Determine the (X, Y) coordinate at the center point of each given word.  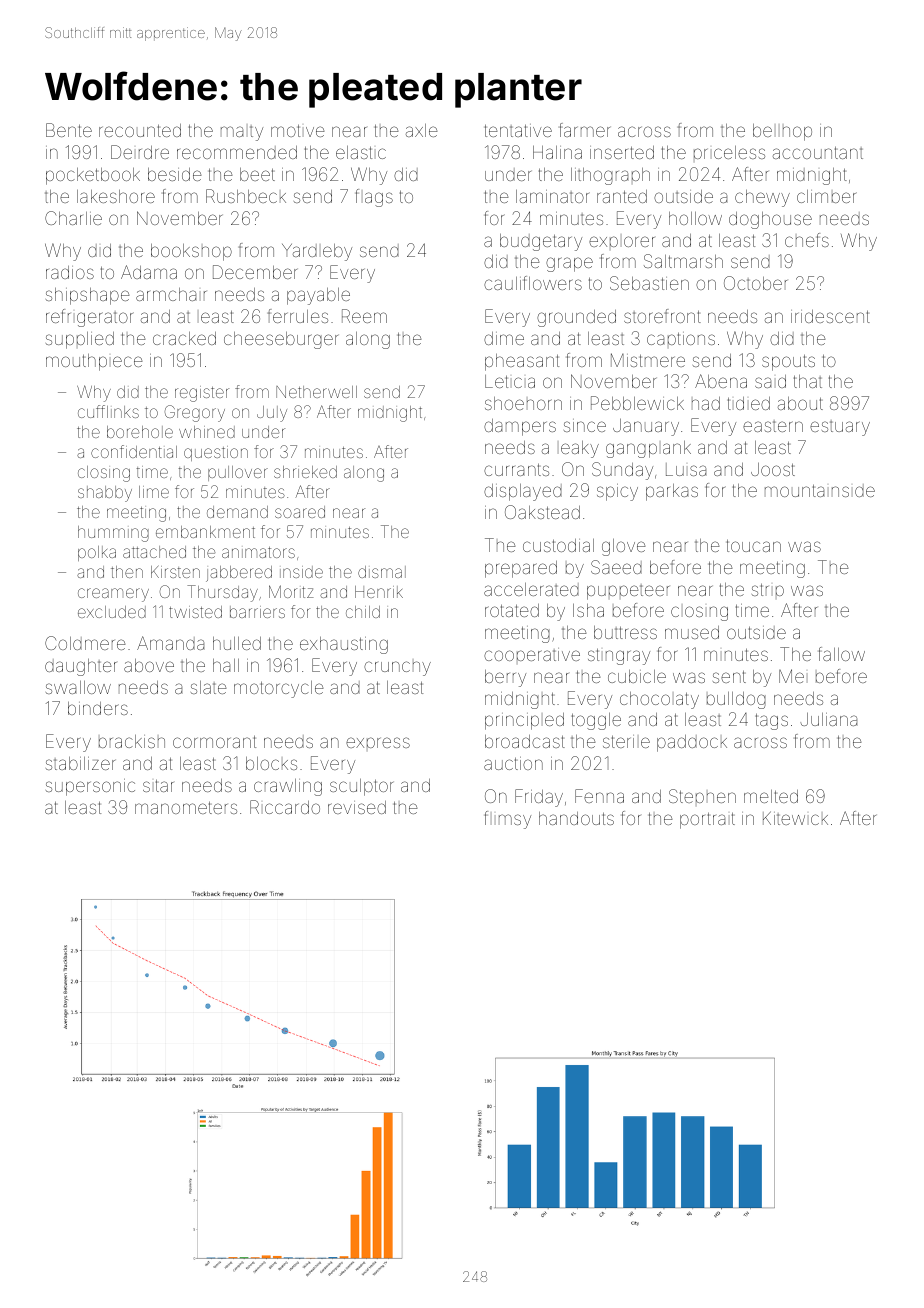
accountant (818, 152)
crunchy (397, 668)
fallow (842, 654)
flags (374, 198)
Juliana (828, 719)
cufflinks (108, 411)
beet (257, 174)
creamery (113, 595)
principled (524, 721)
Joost (773, 469)
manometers (186, 807)
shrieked (305, 472)
